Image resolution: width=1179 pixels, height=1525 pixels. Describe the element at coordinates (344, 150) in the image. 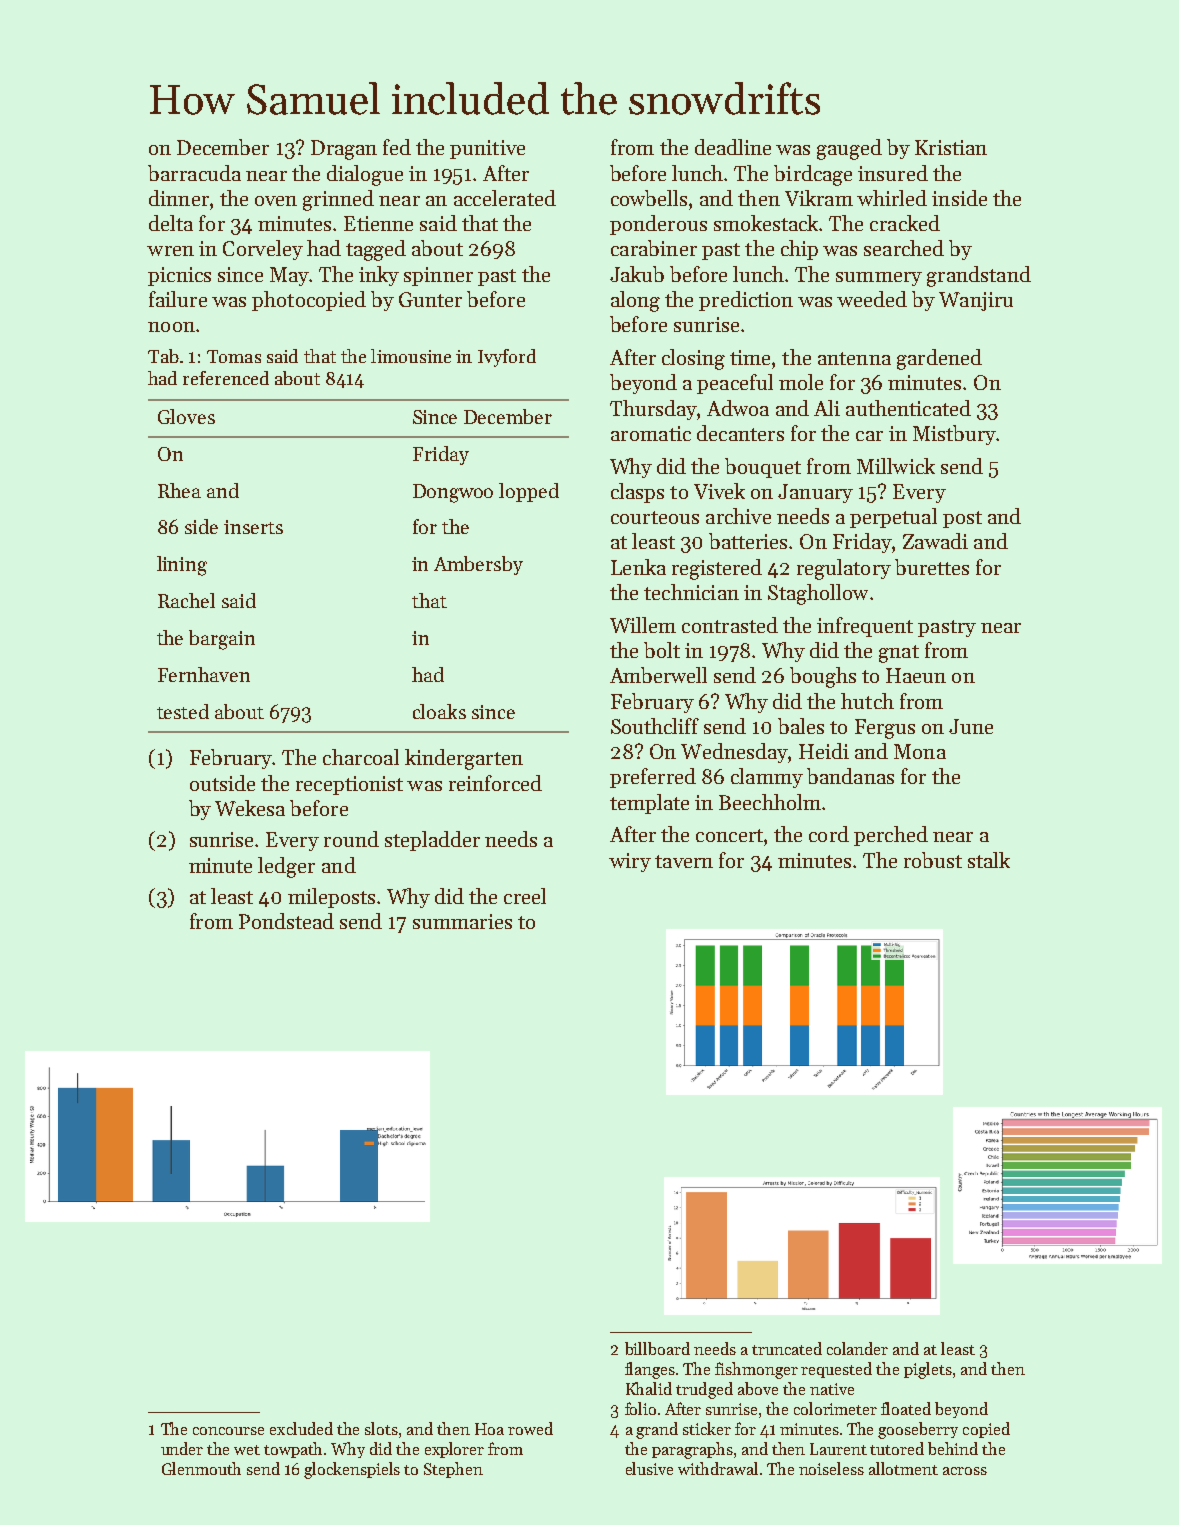

I see `Dragan` at that location.
